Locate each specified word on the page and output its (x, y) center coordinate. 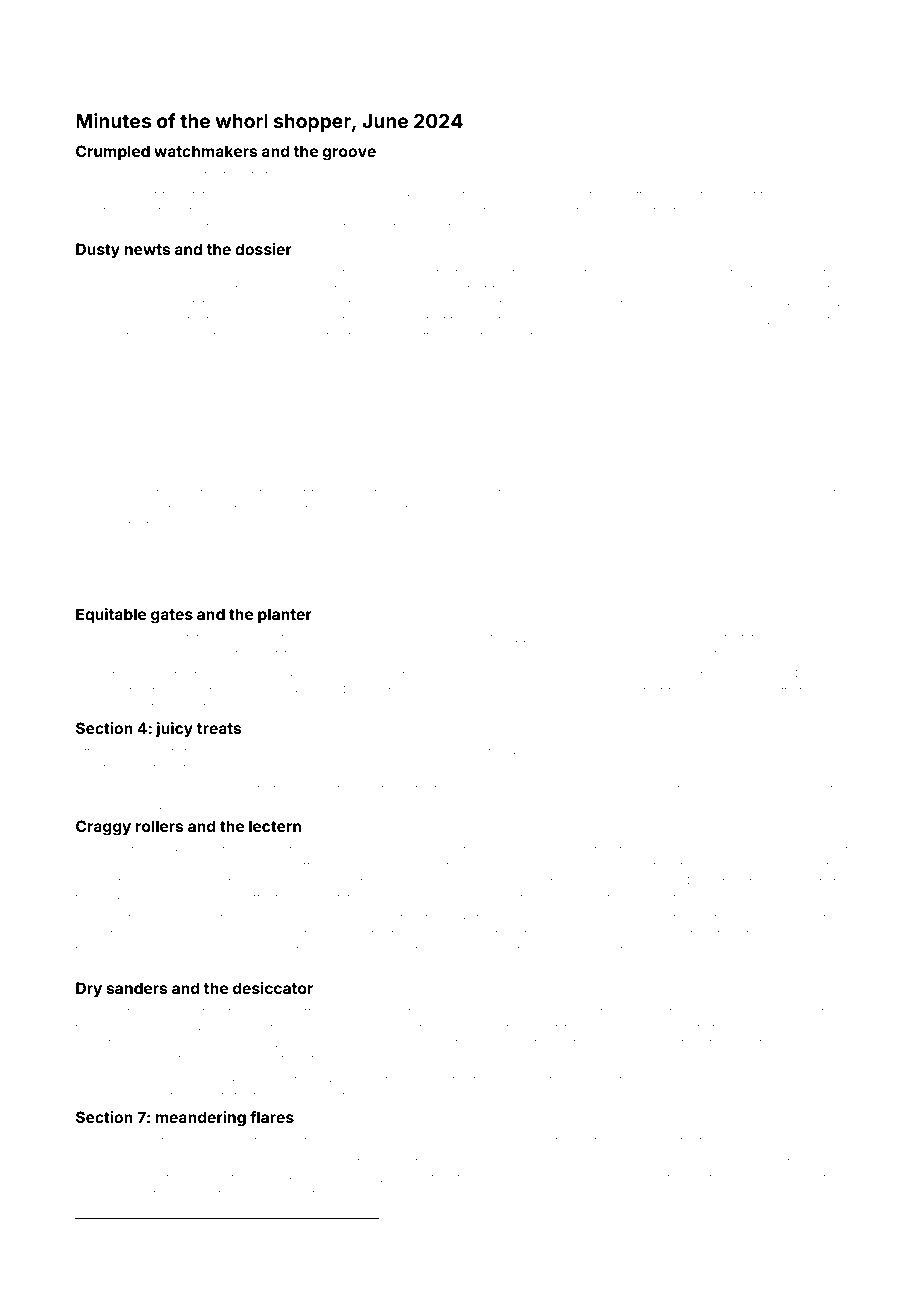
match (259, 492)
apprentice (721, 692)
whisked (404, 194)
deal (457, 1027)
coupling (100, 1061)
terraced (295, 272)
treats (218, 728)
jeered (786, 195)
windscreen (704, 950)
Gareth (439, 508)
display (462, 655)
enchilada (803, 637)
